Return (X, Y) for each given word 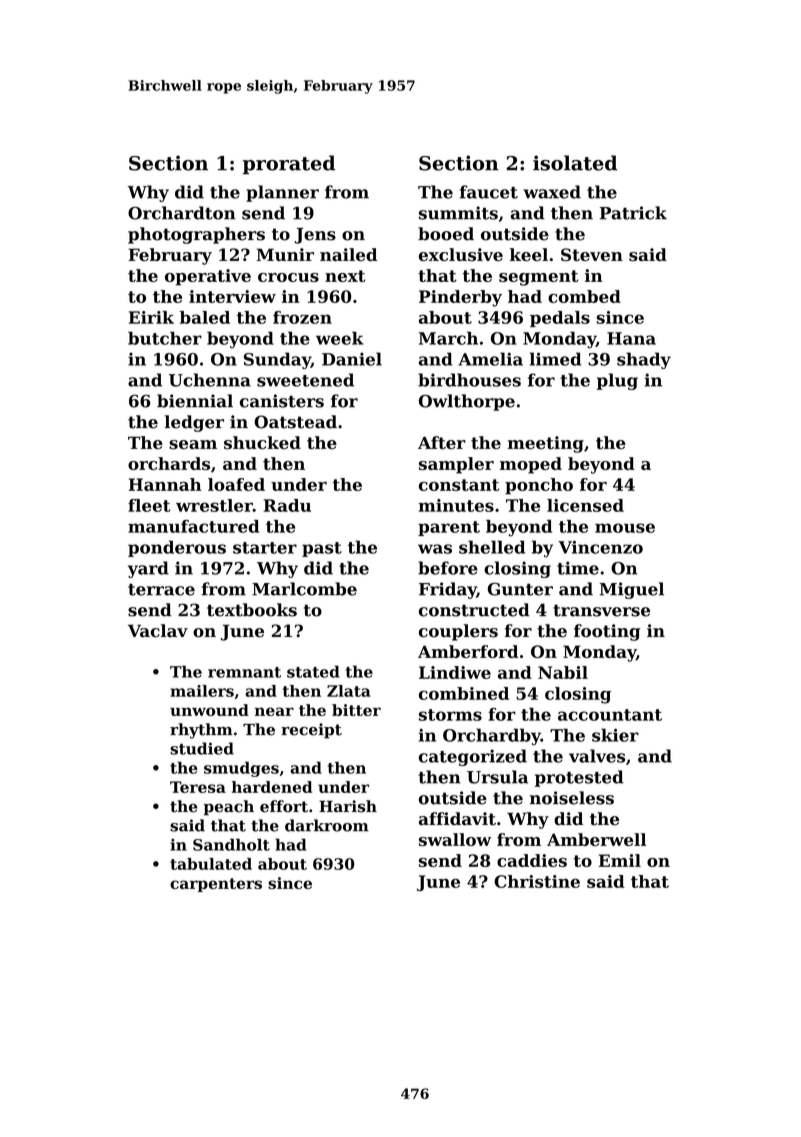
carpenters (216, 885)
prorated (289, 164)
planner (282, 193)
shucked (262, 443)
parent (449, 528)
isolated (575, 163)
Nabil (563, 672)
